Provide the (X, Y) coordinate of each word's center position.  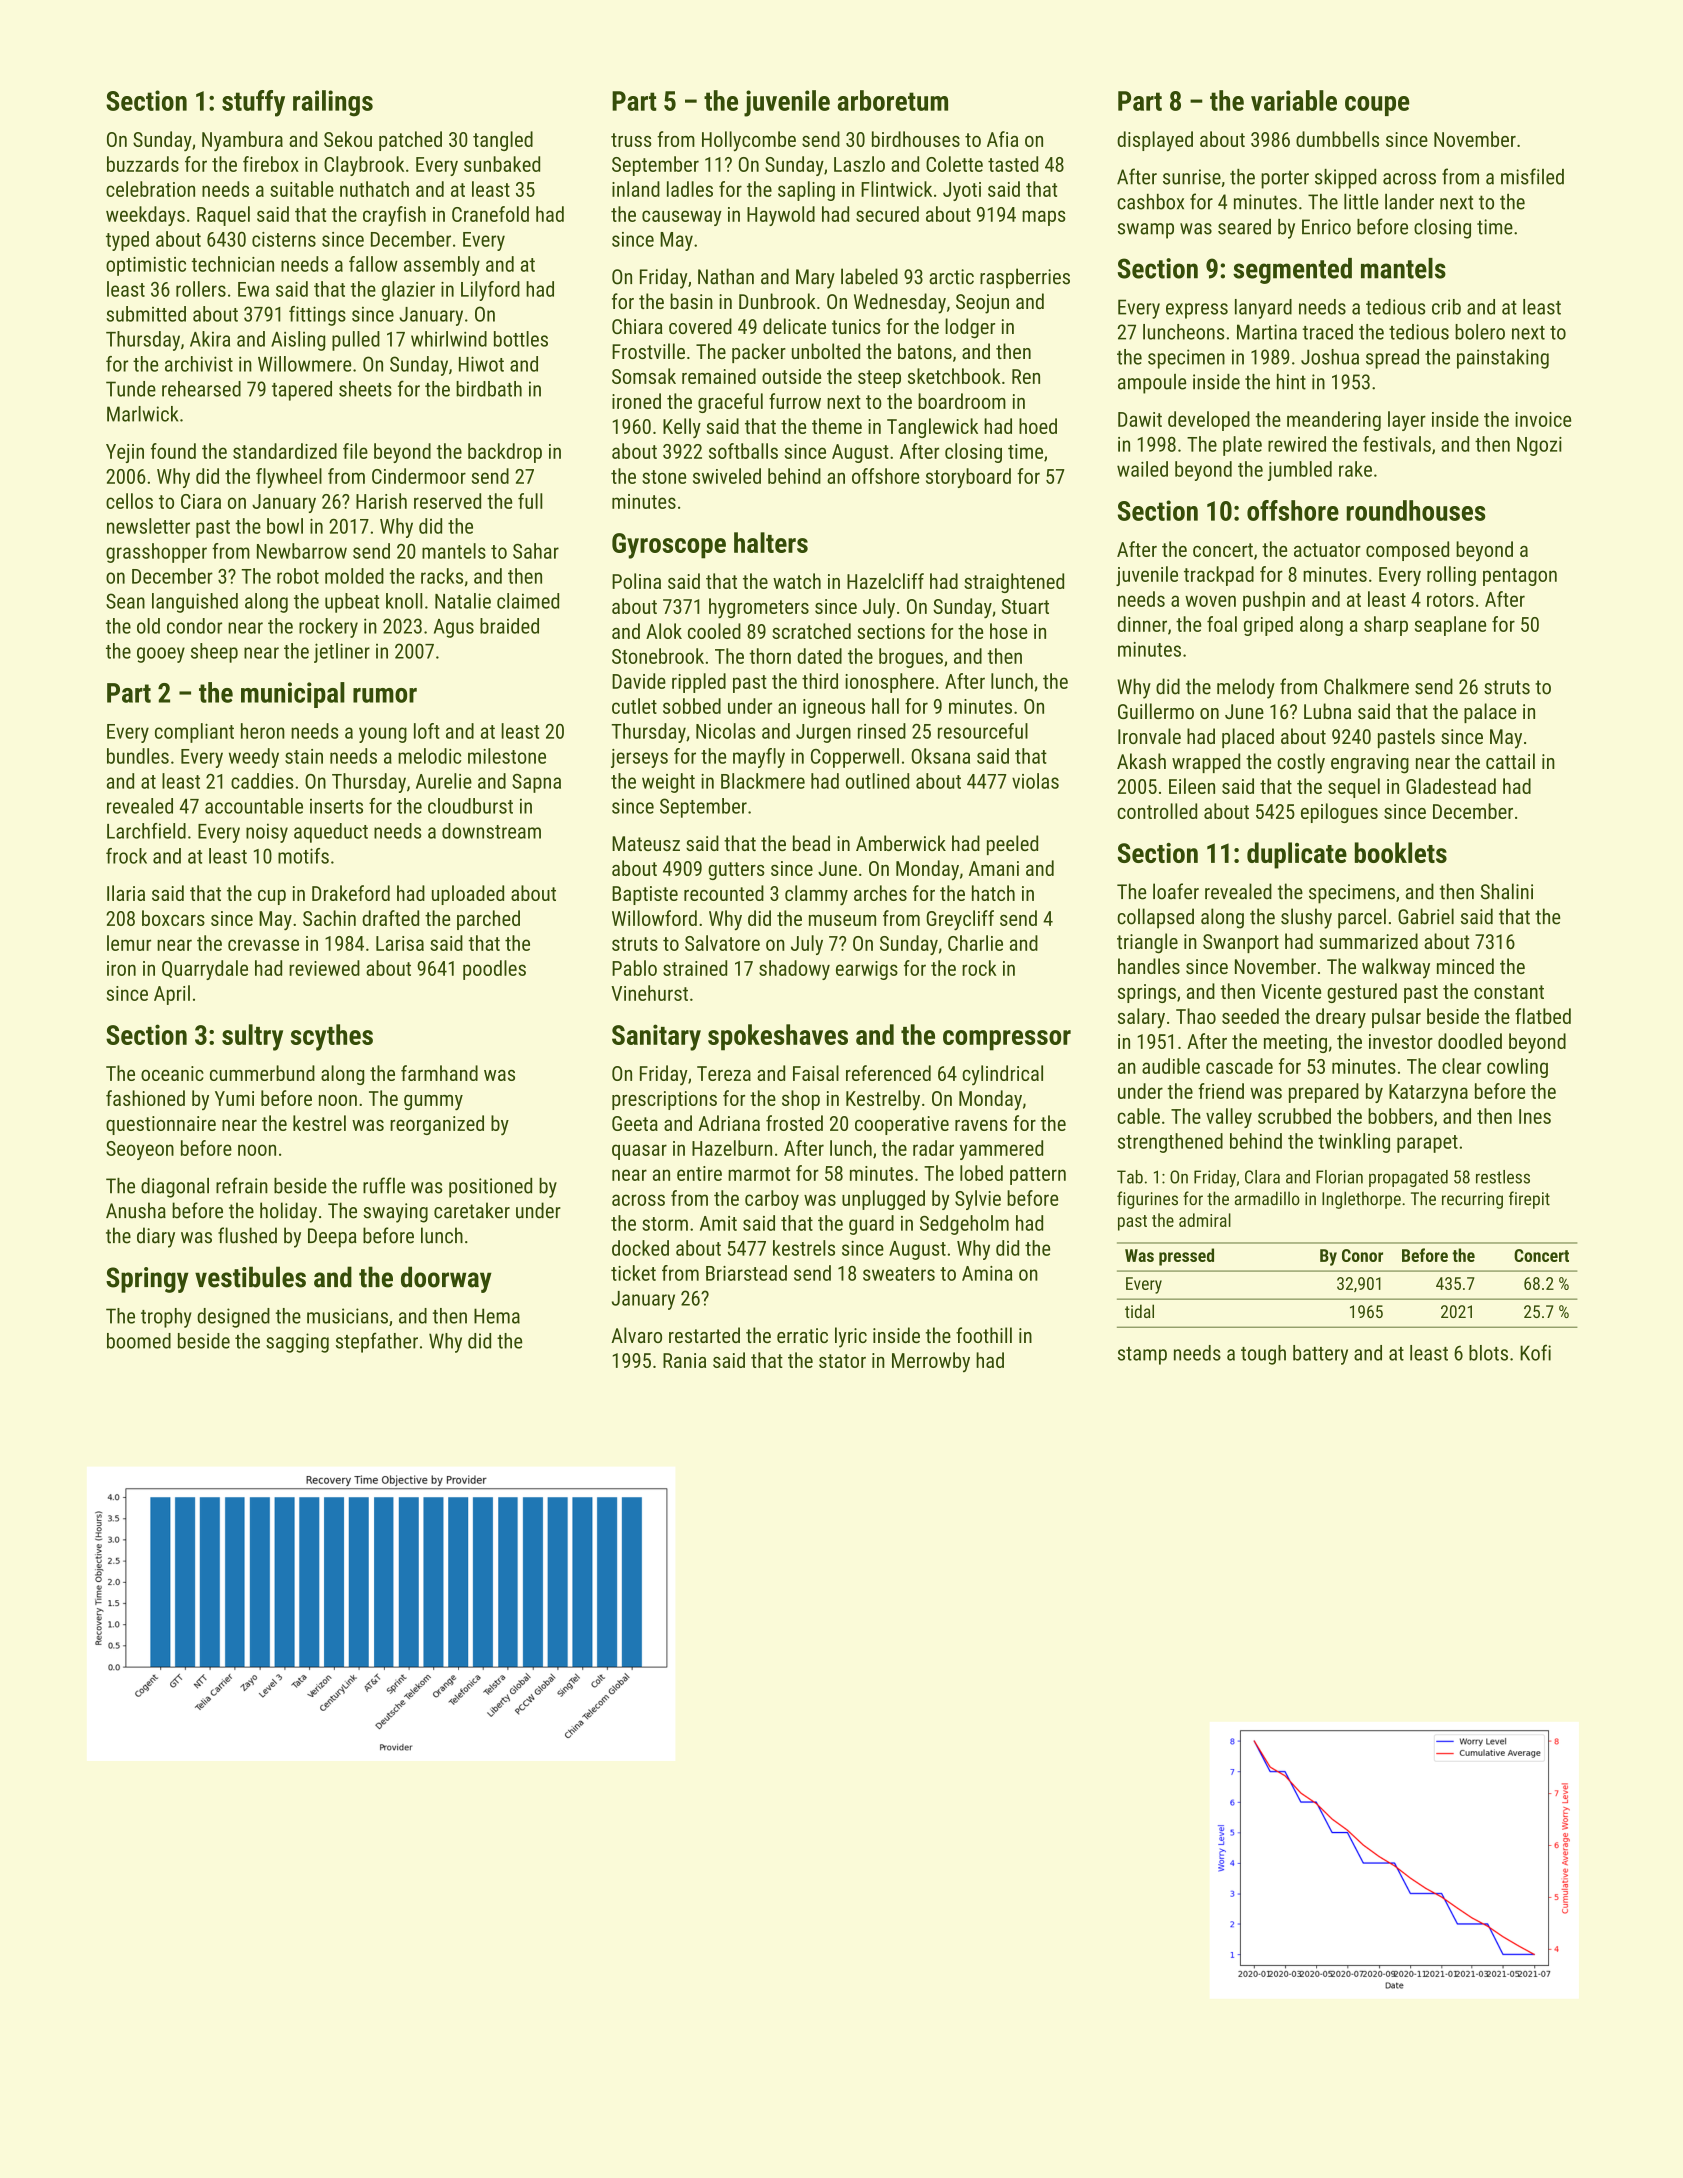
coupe (1377, 106)
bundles (138, 756)
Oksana (941, 756)
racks (442, 576)
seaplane (1450, 626)
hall (885, 706)
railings (333, 103)
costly (1301, 763)
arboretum (892, 100)
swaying (395, 1213)
